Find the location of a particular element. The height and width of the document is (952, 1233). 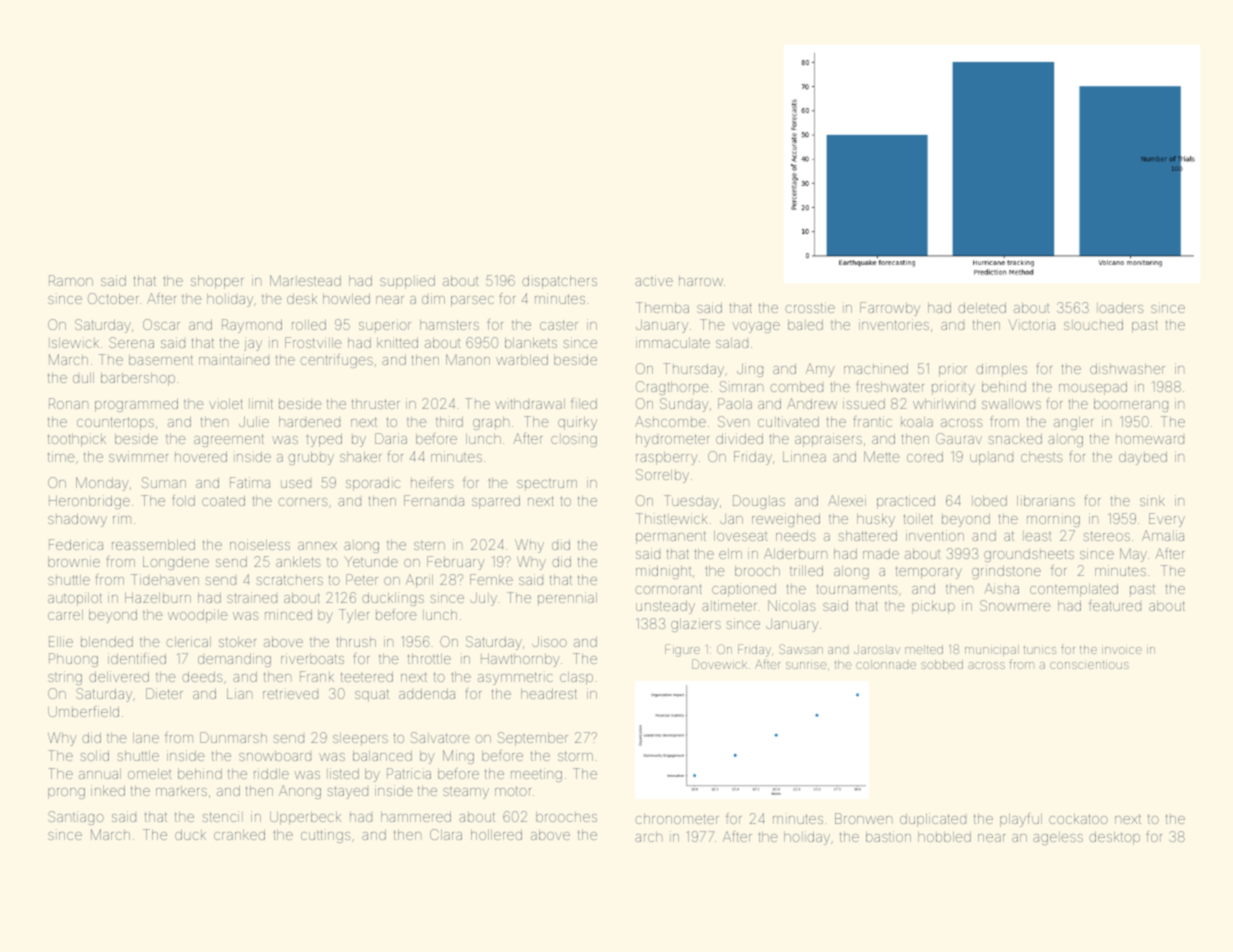

ageless is located at coordinates (1058, 838).
